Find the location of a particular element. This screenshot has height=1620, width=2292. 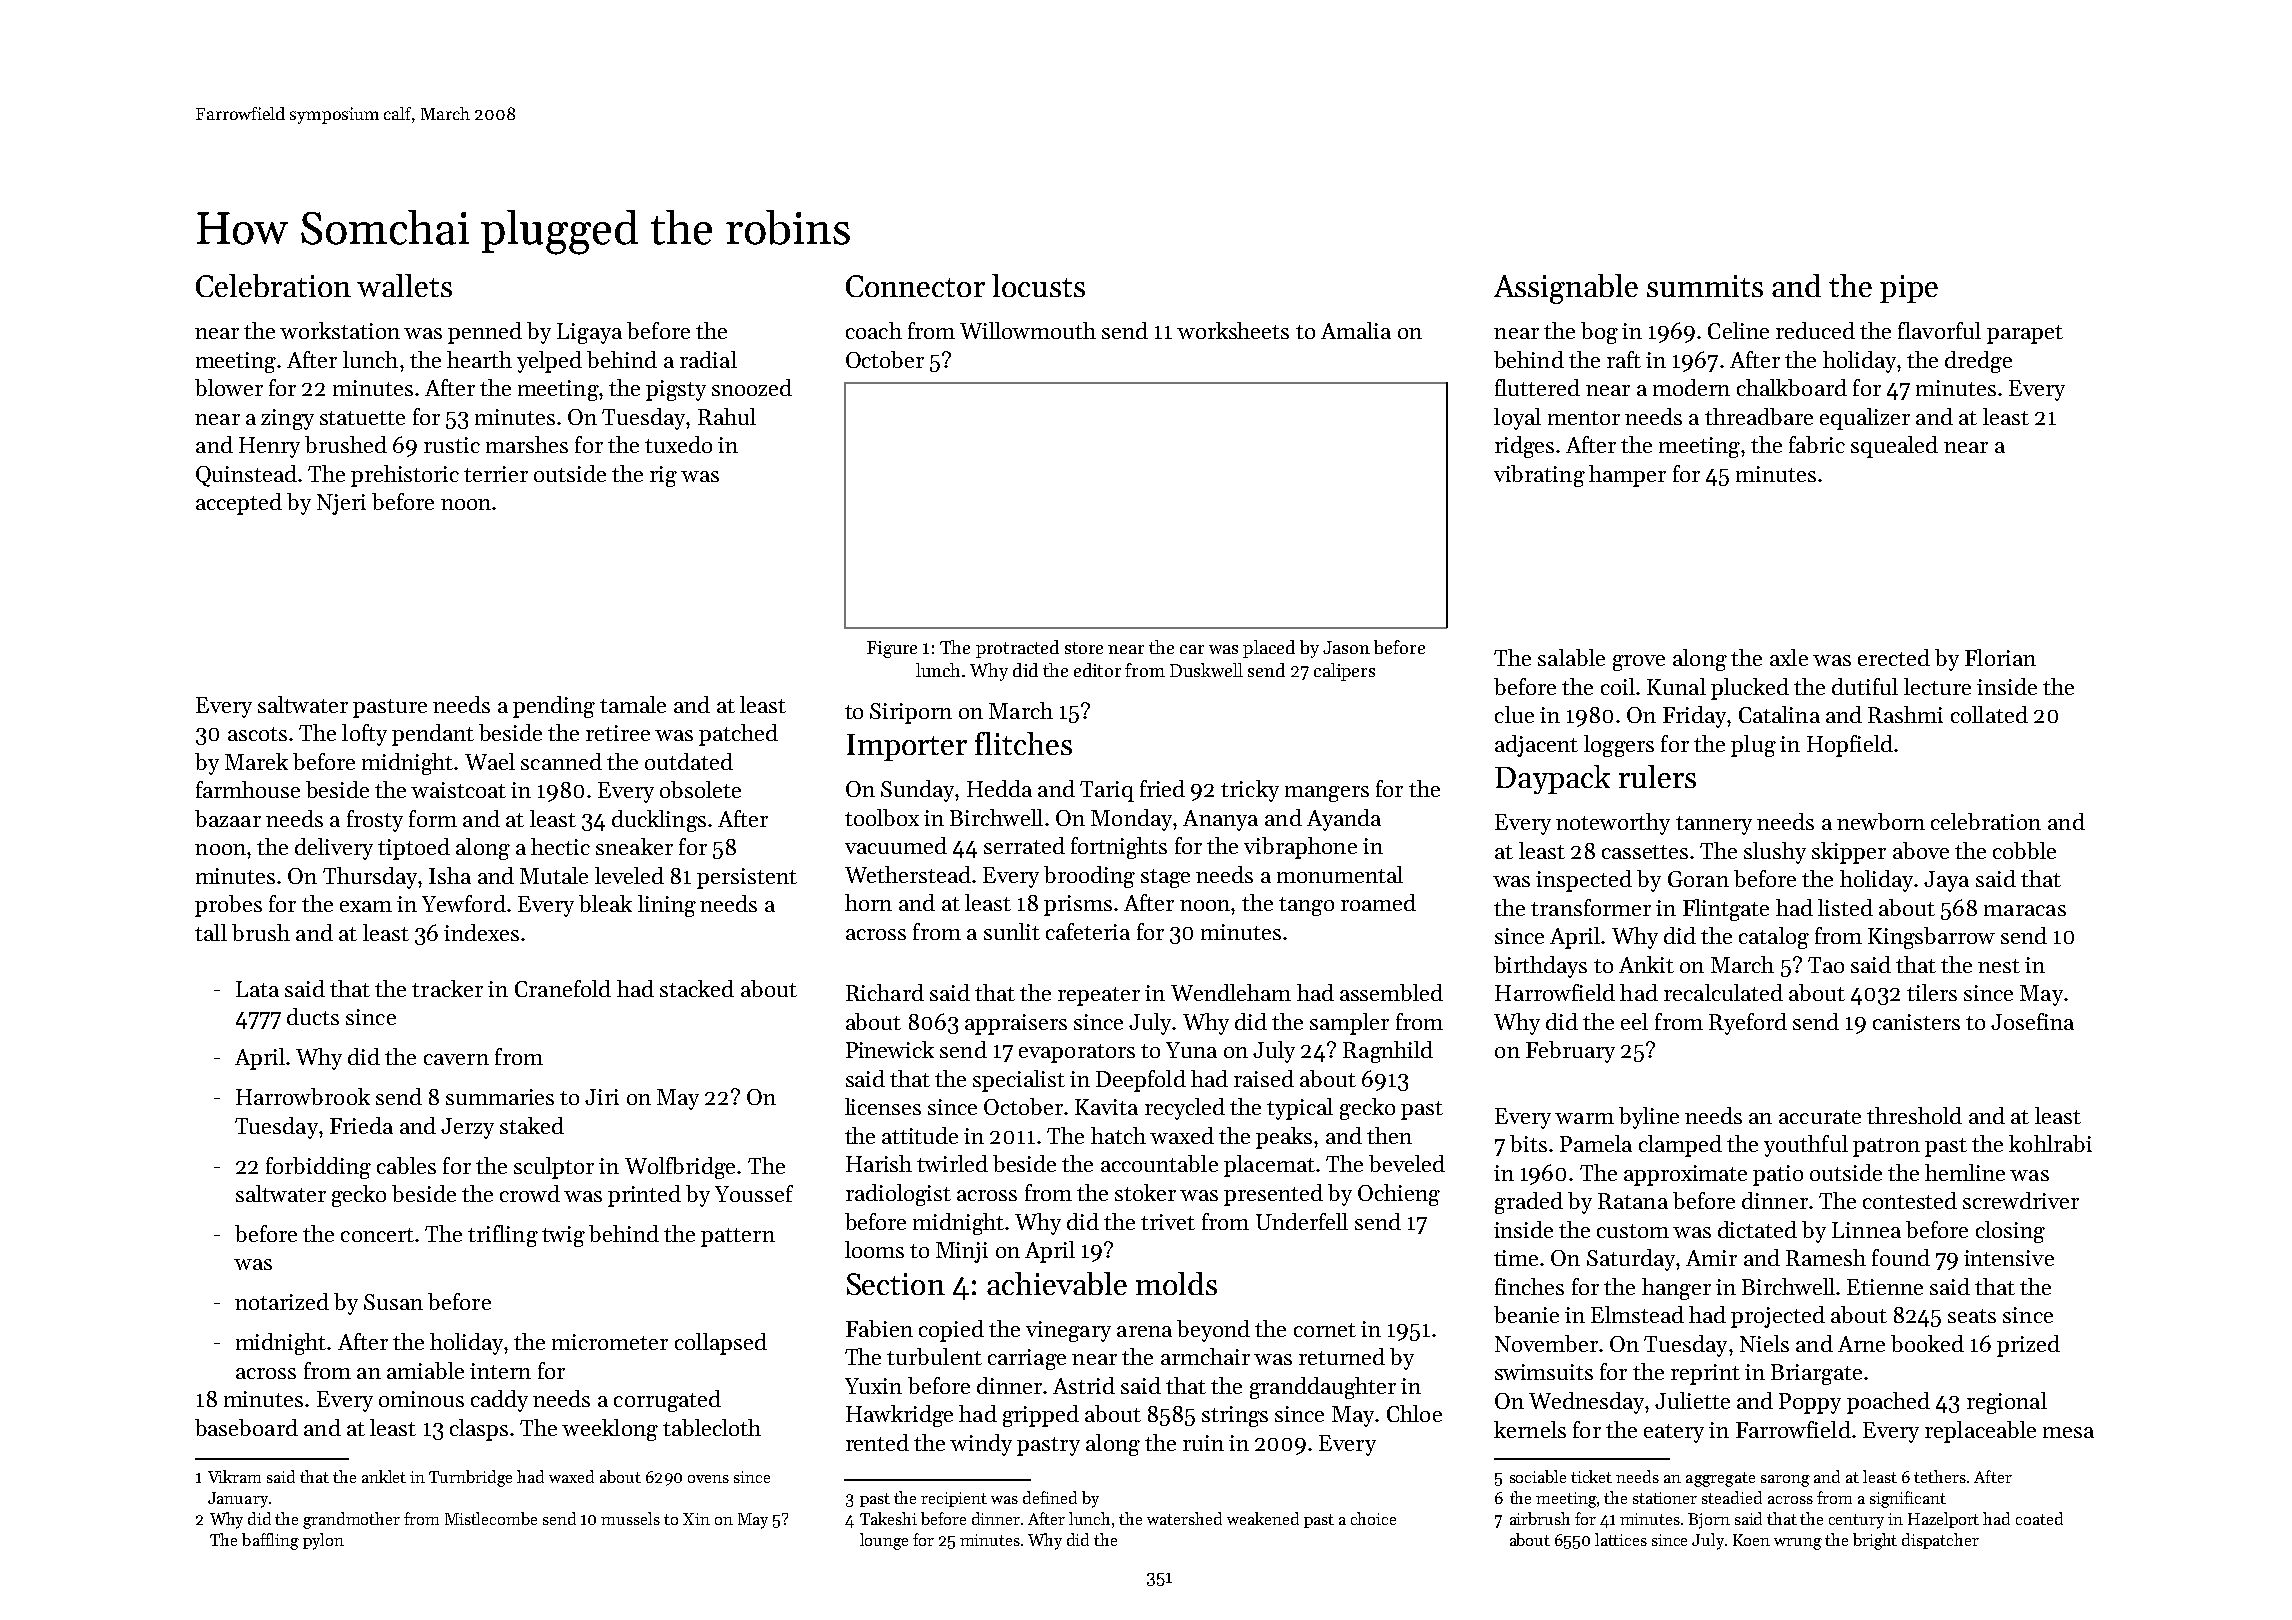

dredge is located at coordinates (1978, 362).
